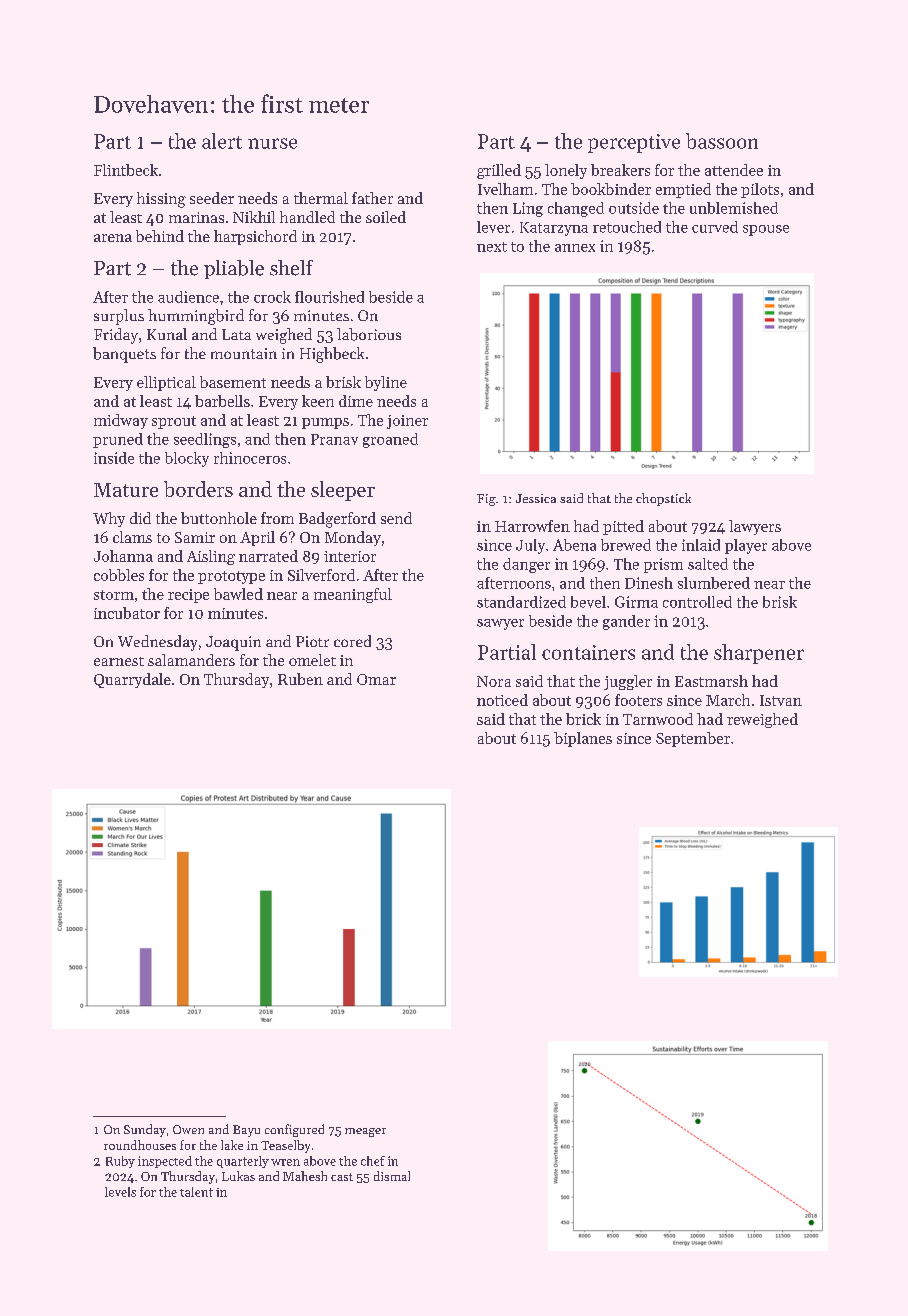 The width and height of the screenshot is (908, 1316). Describe the element at coordinates (494, 681) in the screenshot. I see `Nora` at that location.
